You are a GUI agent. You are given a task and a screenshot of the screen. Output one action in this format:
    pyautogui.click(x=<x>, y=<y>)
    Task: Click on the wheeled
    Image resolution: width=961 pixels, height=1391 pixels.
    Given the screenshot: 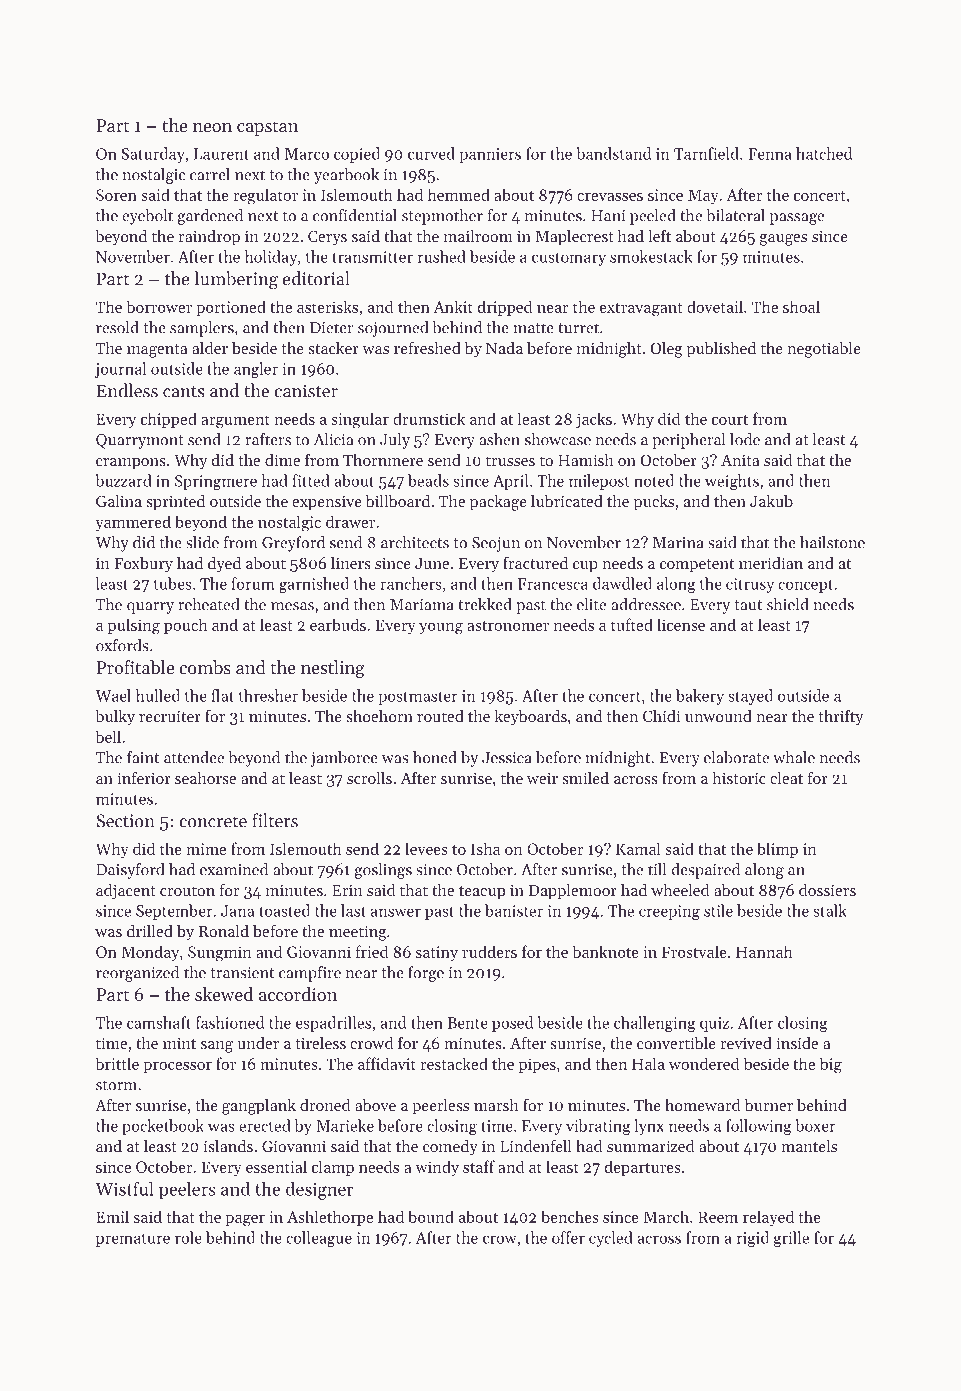 What is the action you would take?
    pyautogui.click(x=680, y=890)
